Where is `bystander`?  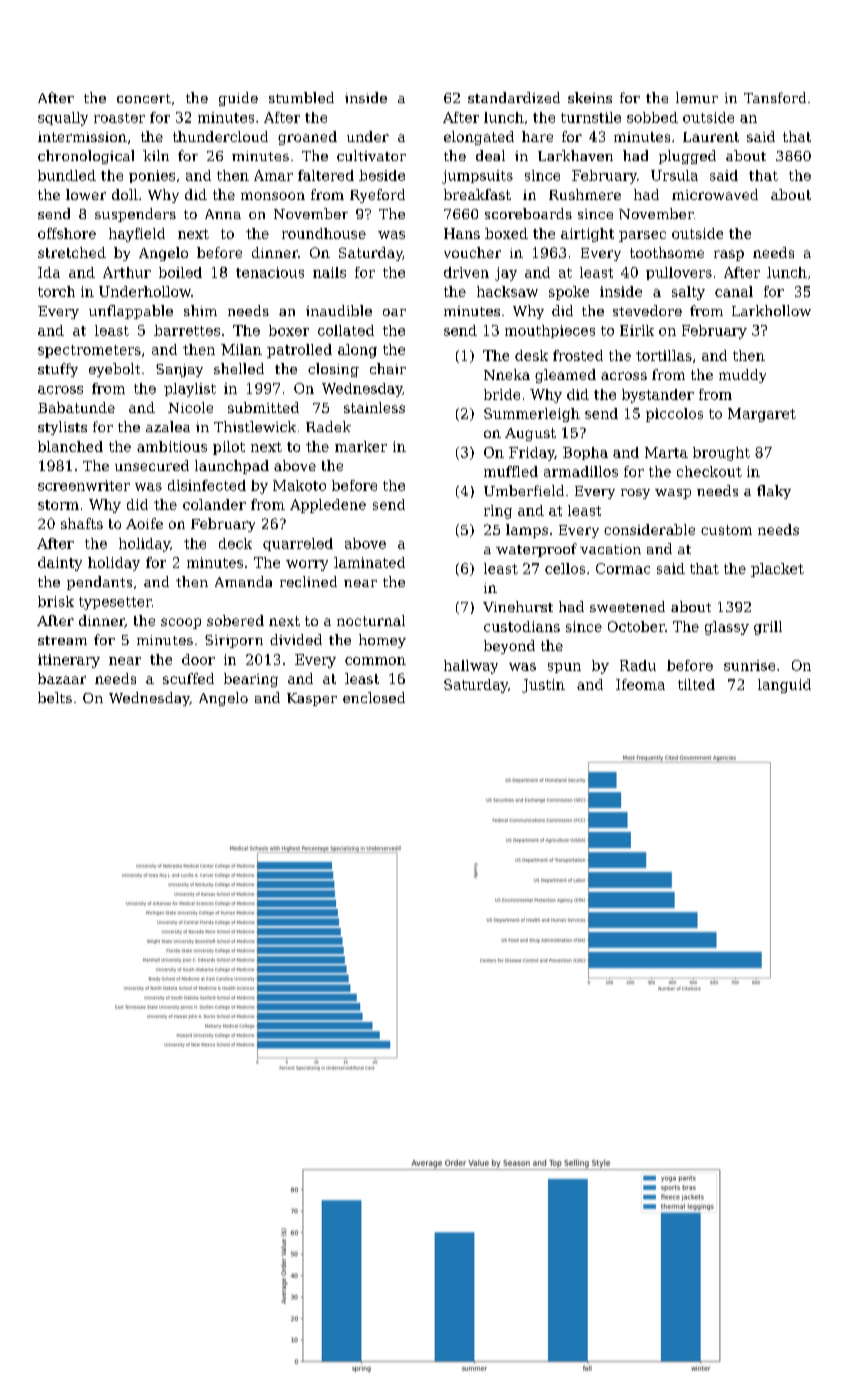 bystander is located at coordinates (658, 396).
